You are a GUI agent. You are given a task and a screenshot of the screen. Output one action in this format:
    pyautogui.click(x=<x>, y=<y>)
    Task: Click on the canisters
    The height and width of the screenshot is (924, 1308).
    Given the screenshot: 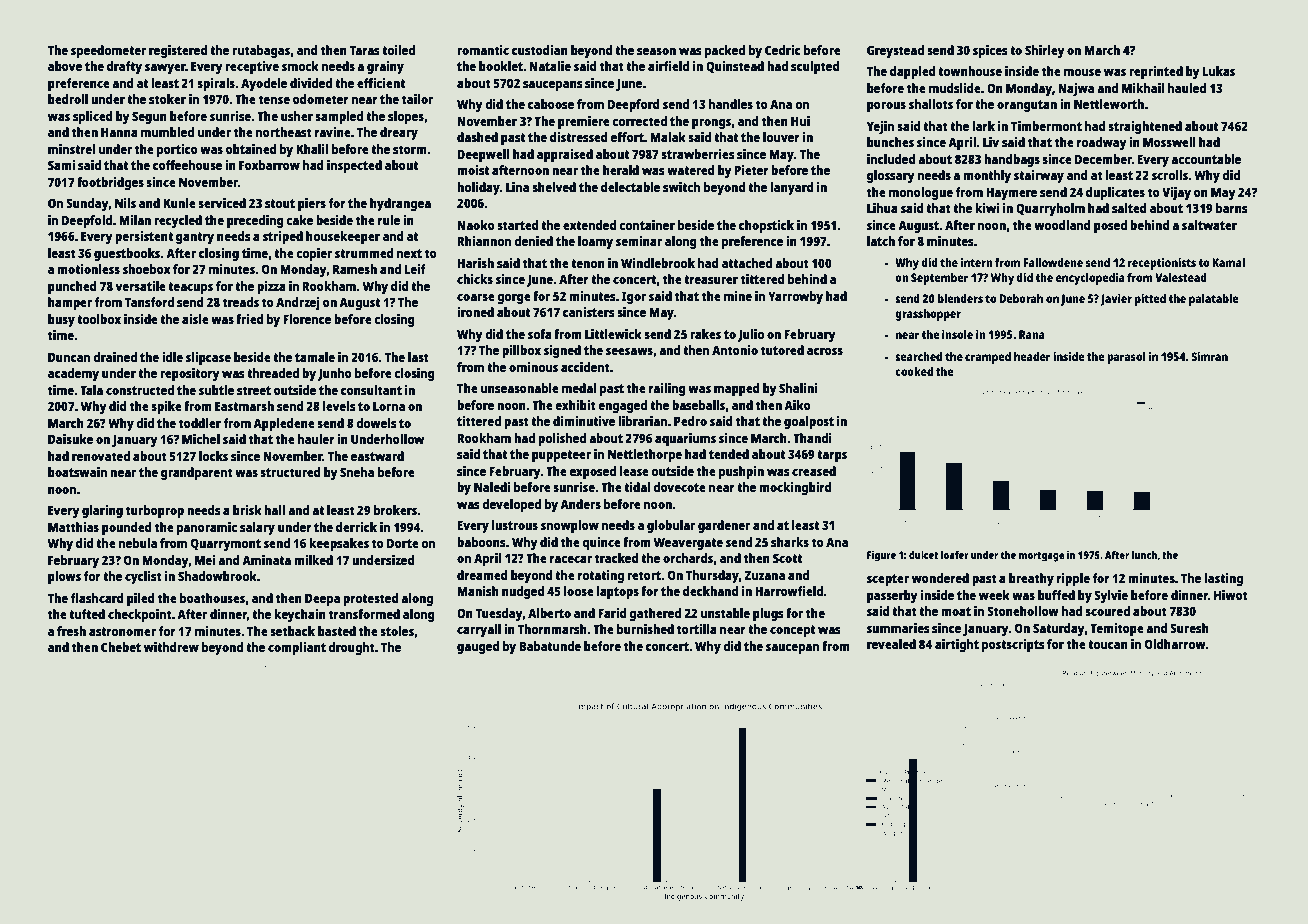 What is the action you would take?
    pyautogui.click(x=589, y=312)
